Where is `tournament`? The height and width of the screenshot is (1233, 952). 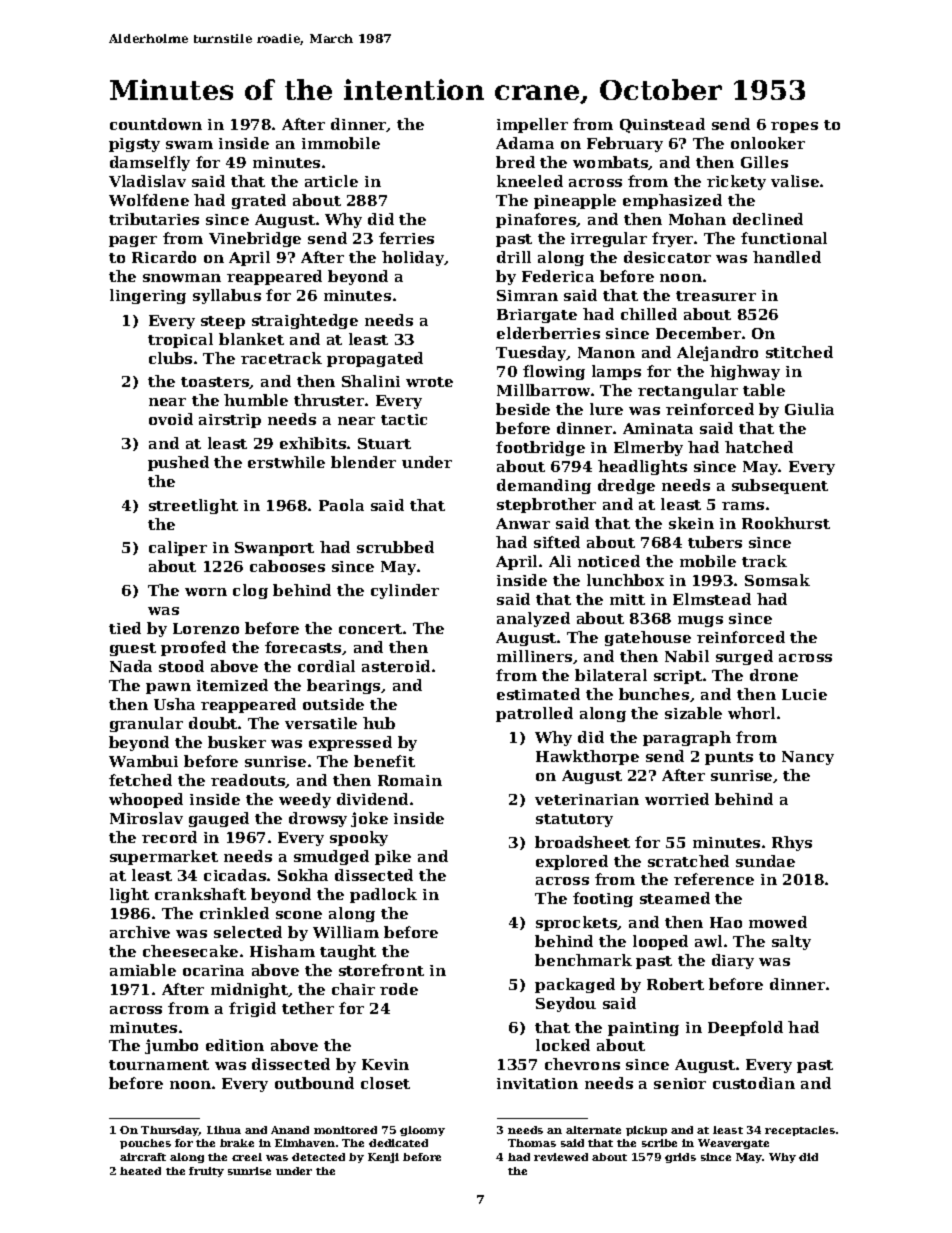
tournament is located at coordinates (159, 1065).
